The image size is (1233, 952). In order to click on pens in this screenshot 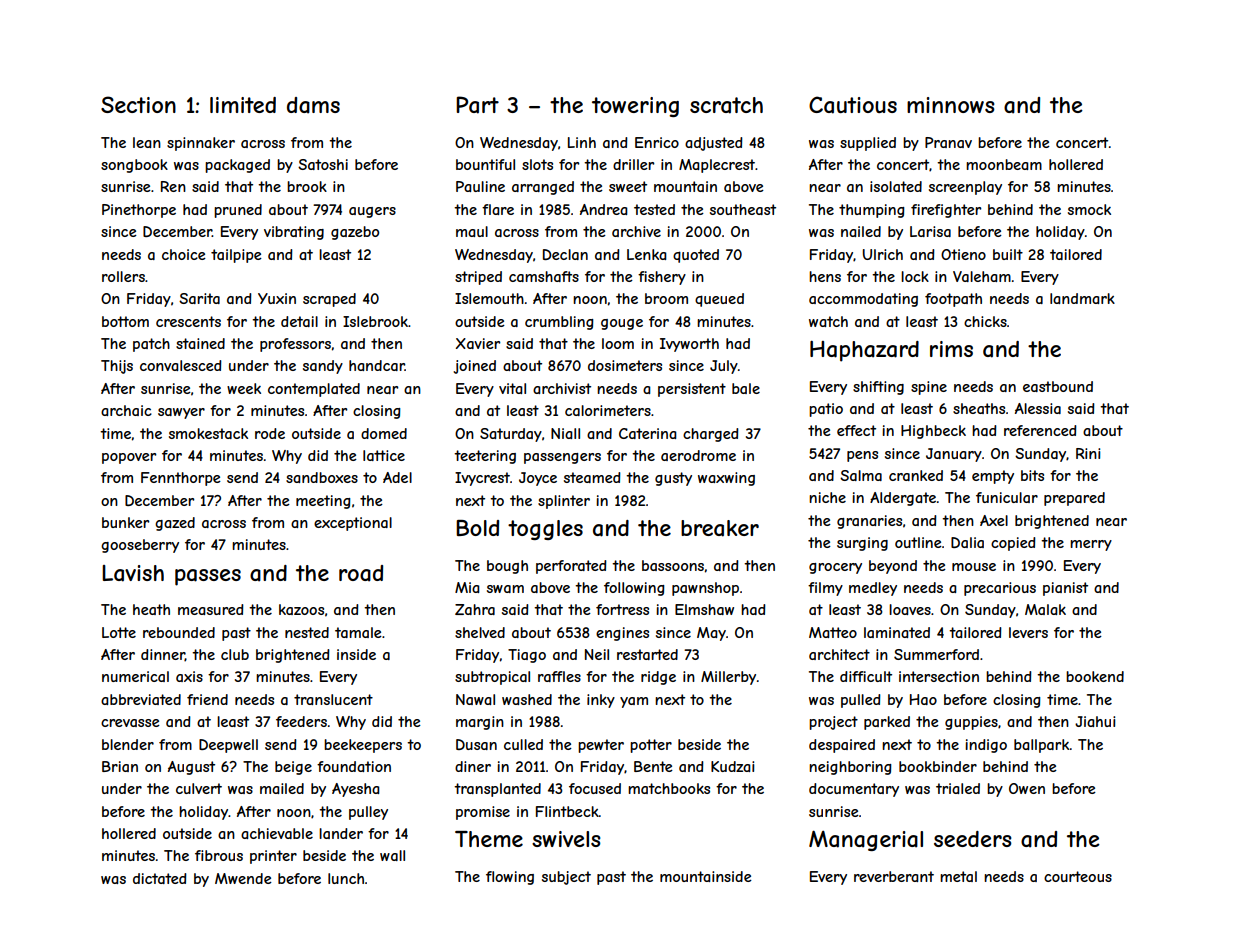, I will do `click(862, 456)`.
